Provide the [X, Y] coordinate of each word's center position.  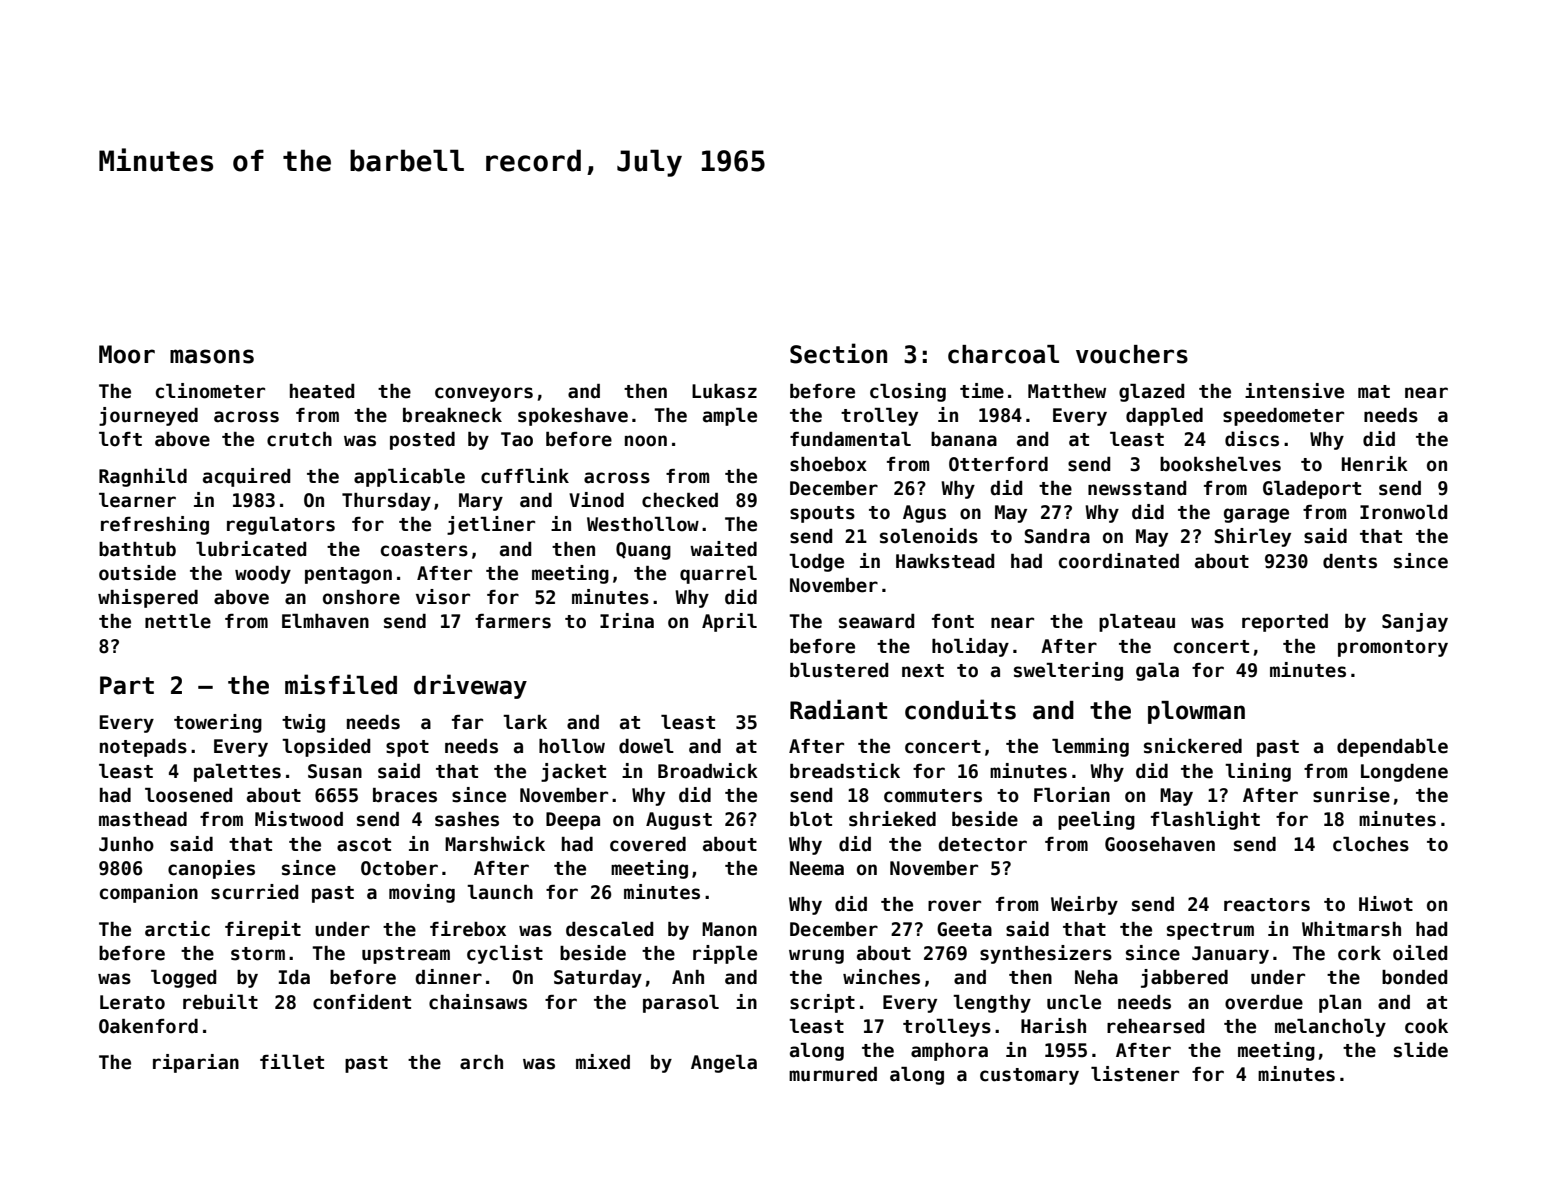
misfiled [341, 684]
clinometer [210, 391]
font [953, 621]
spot [407, 748]
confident [362, 1002]
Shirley [1253, 537]
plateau [1137, 623]
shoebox [828, 464]
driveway [470, 686]
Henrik [1375, 464]
